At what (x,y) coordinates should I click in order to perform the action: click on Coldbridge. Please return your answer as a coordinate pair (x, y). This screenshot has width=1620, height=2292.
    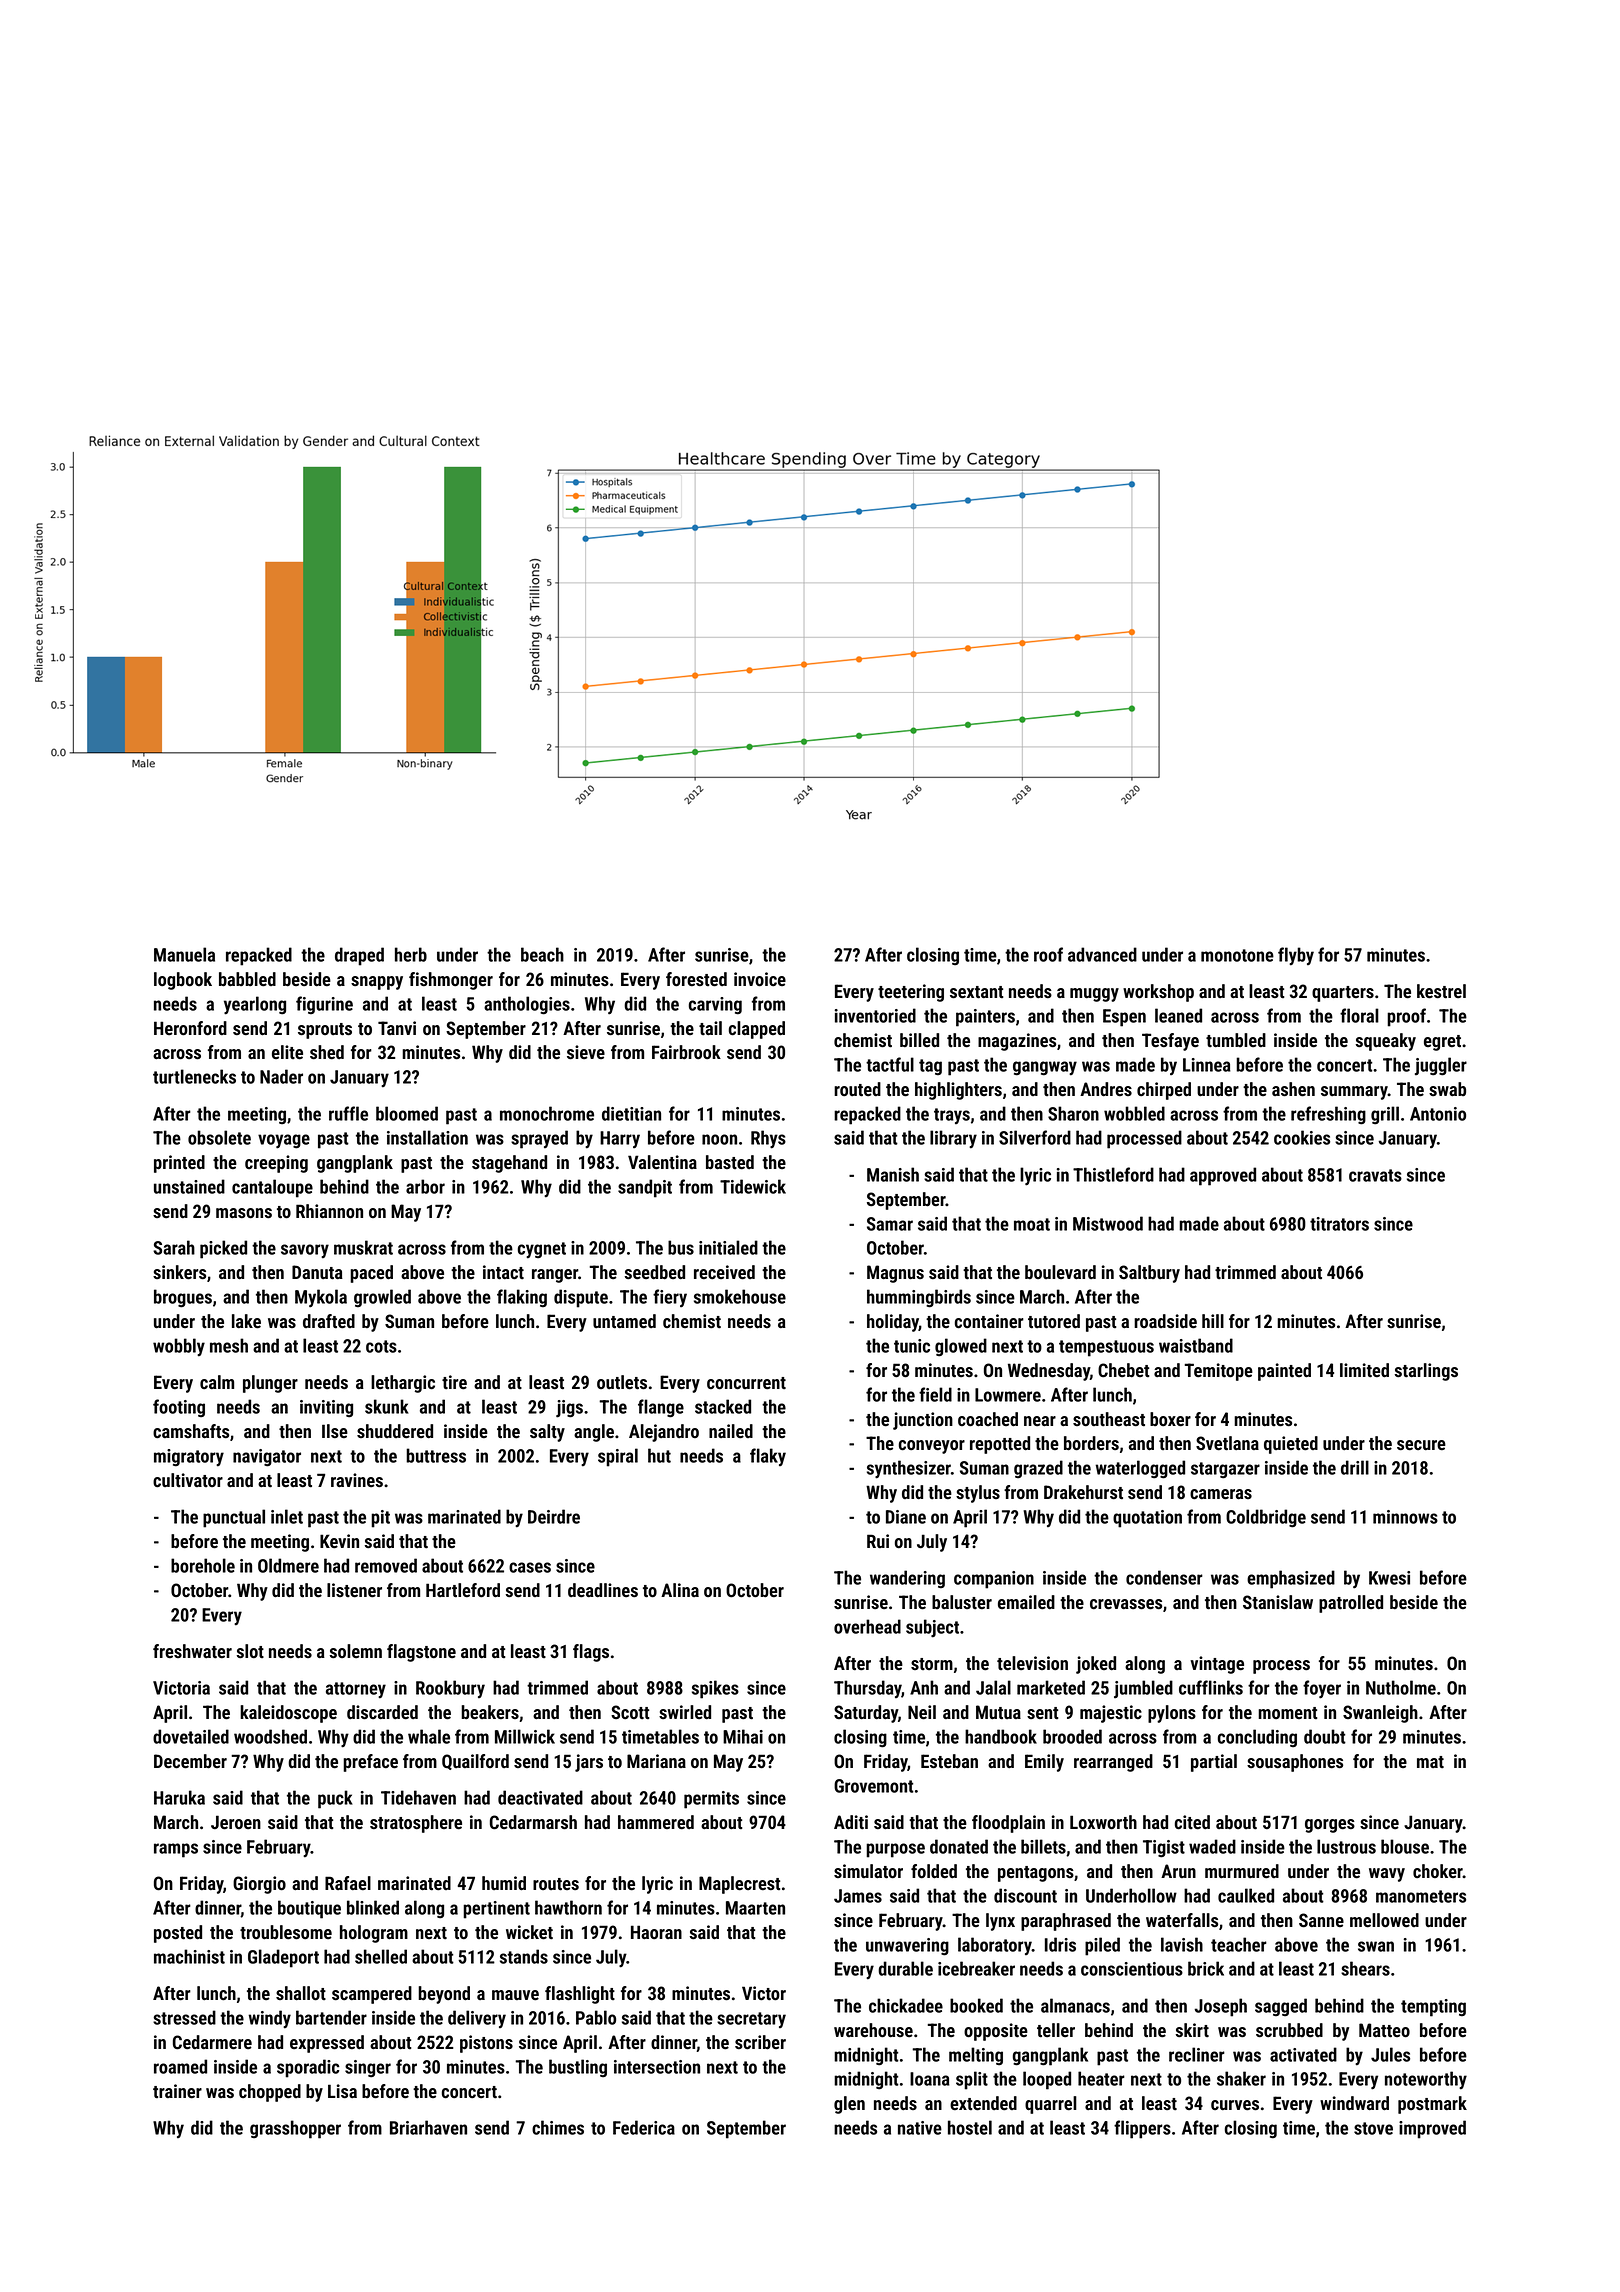
    Looking at the image, I should click on (1266, 1518).
